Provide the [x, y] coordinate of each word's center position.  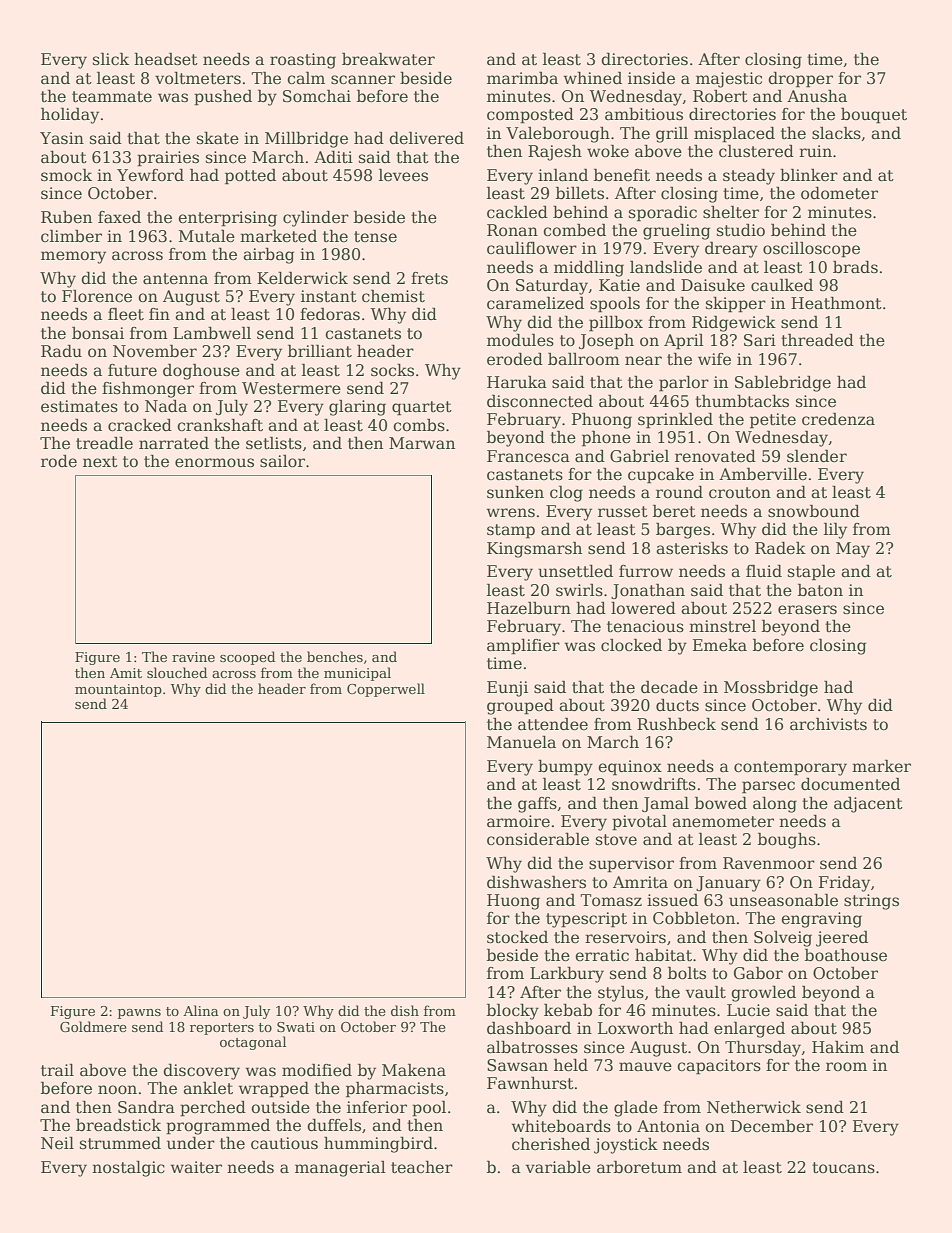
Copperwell [386, 690]
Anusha [817, 95]
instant [329, 296]
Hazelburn [529, 607]
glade [636, 1108]
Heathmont [836, 303]
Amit [126, 673]
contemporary [790, 768]
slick [111, 59]
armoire [518, 821]
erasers [807, 610]
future [132, 370]
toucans [843, 1167]
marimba [522, 77]
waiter [196, 1167]
